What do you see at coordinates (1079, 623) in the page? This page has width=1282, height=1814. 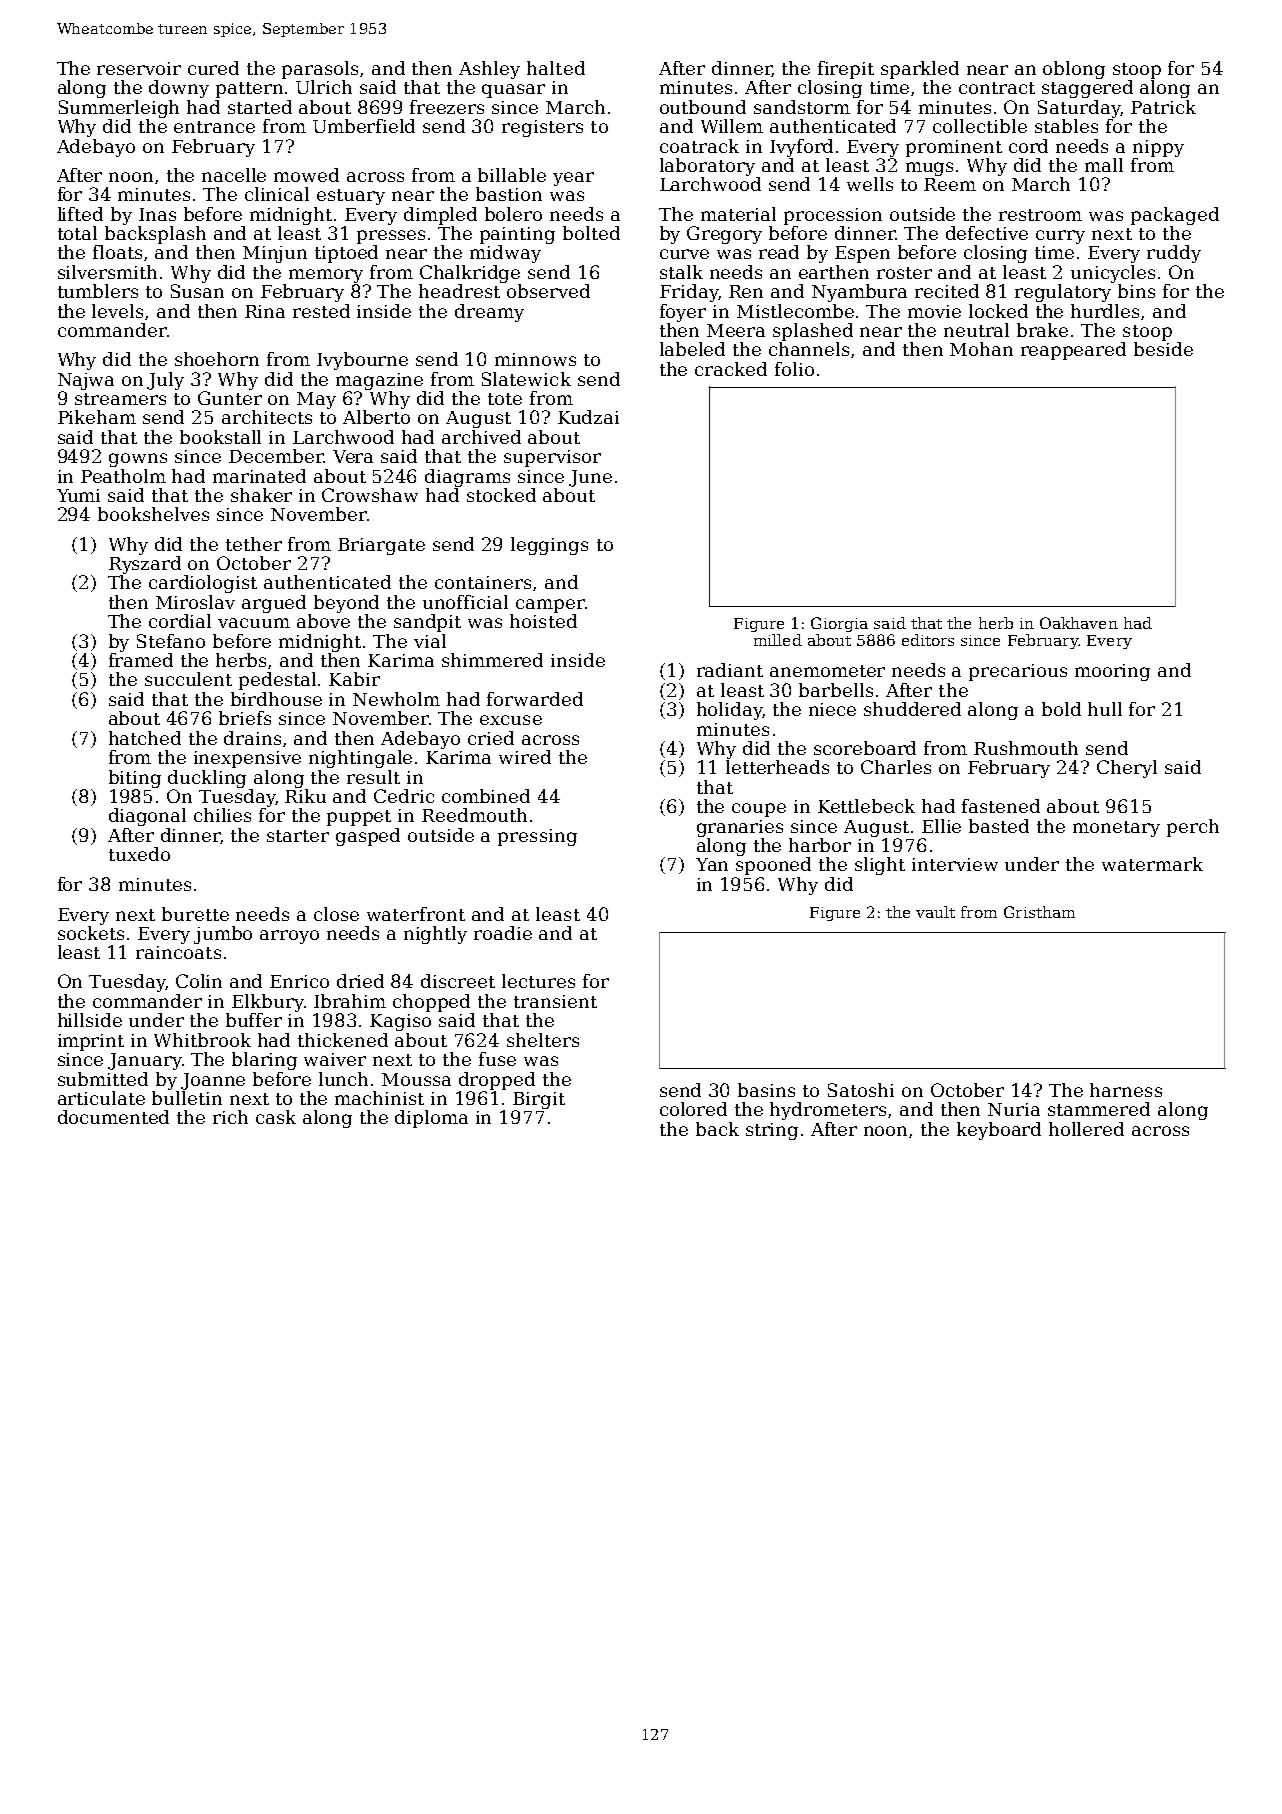 I see `Oakhaven` at bounding box center [1079, 623].
